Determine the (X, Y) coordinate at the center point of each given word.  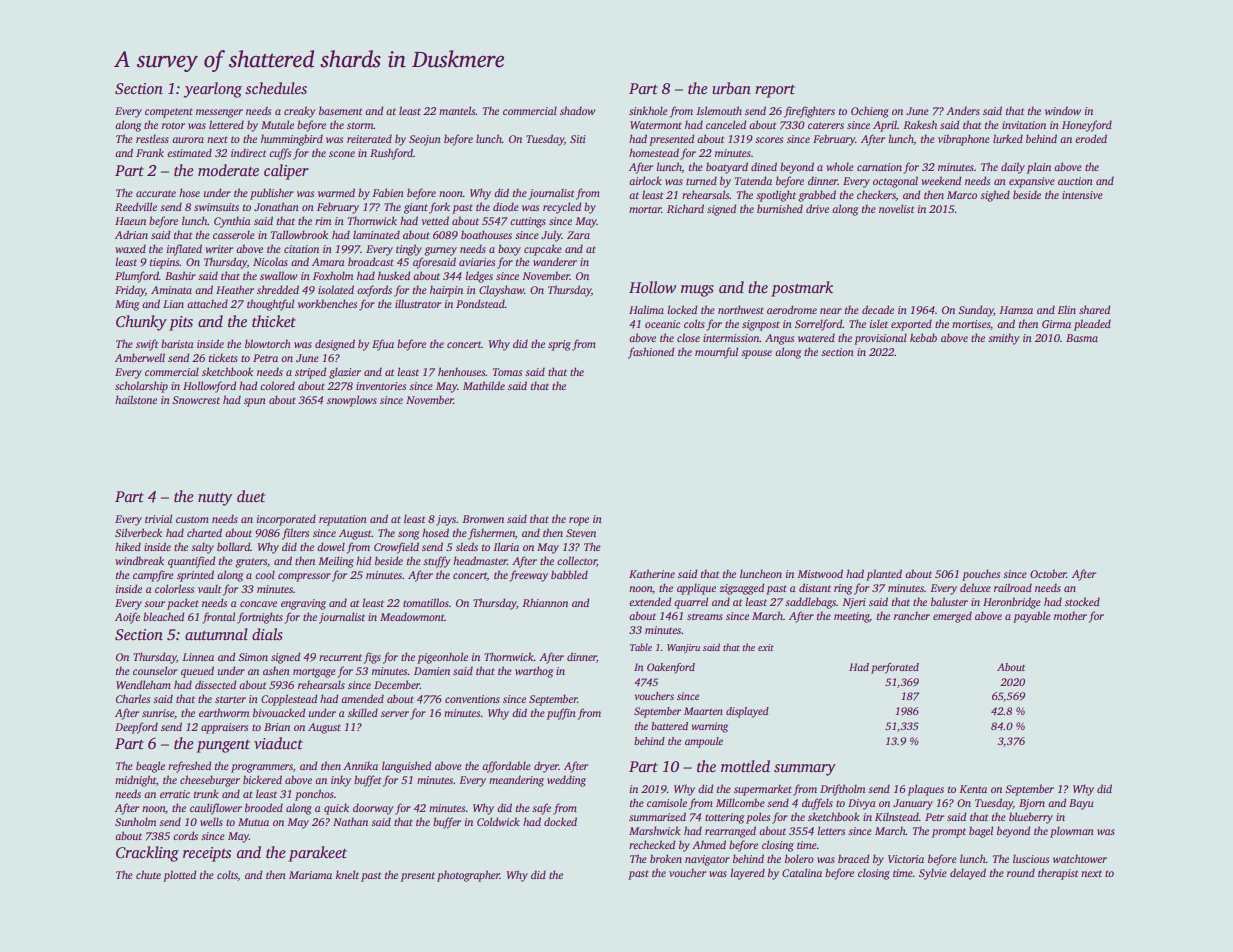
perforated (895, 668)
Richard (685, 208)
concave (258, 604)
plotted (179, 876)
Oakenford (671, 668)
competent (169, 113)
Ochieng (870, 112)
